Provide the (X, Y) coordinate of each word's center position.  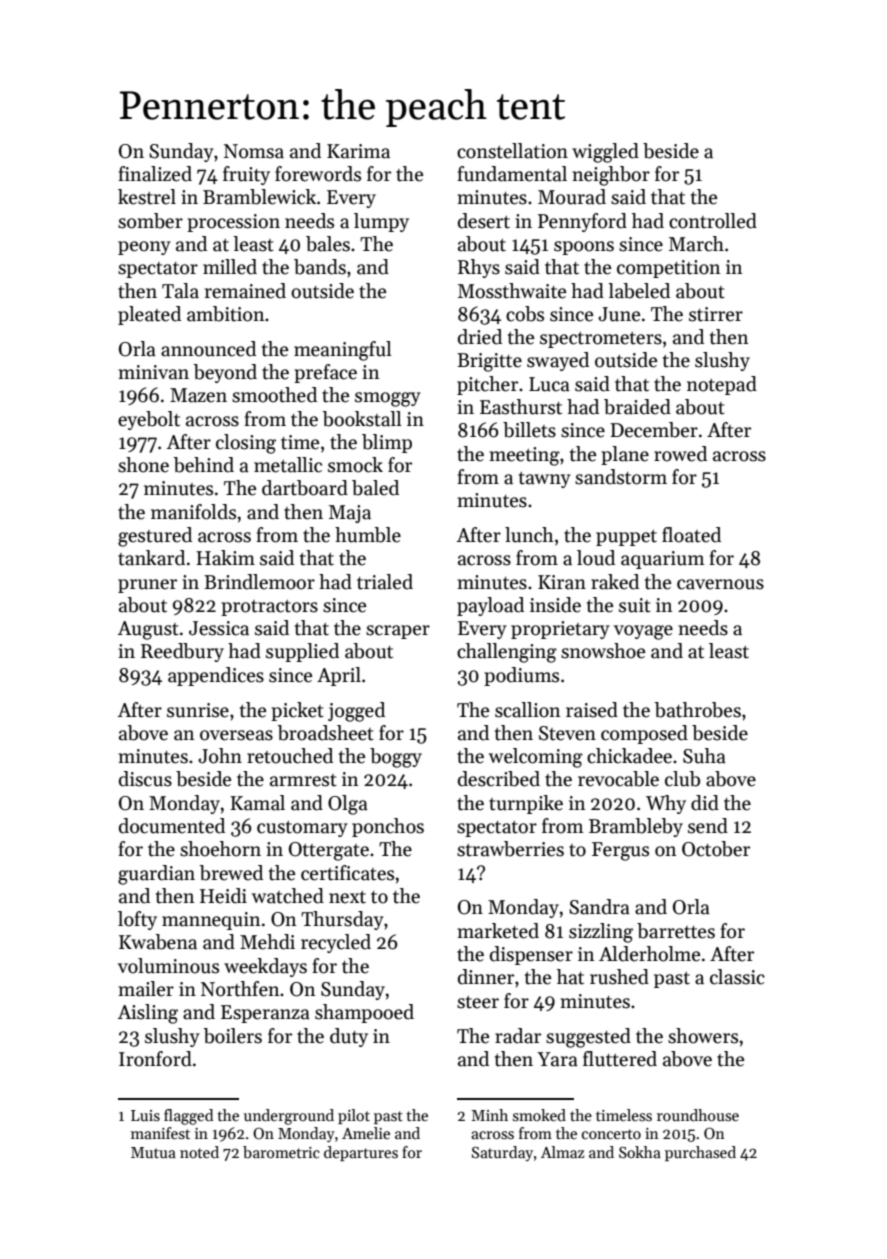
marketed (498, 931)
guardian (156, 875)
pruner (147, 586)
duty (349, 1037)
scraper (398, 632)
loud (596, 558)
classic (737, 977)
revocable (618, 779)
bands (320, 267)
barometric (281, 1152)
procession (233, 223)
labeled (639, 291)
